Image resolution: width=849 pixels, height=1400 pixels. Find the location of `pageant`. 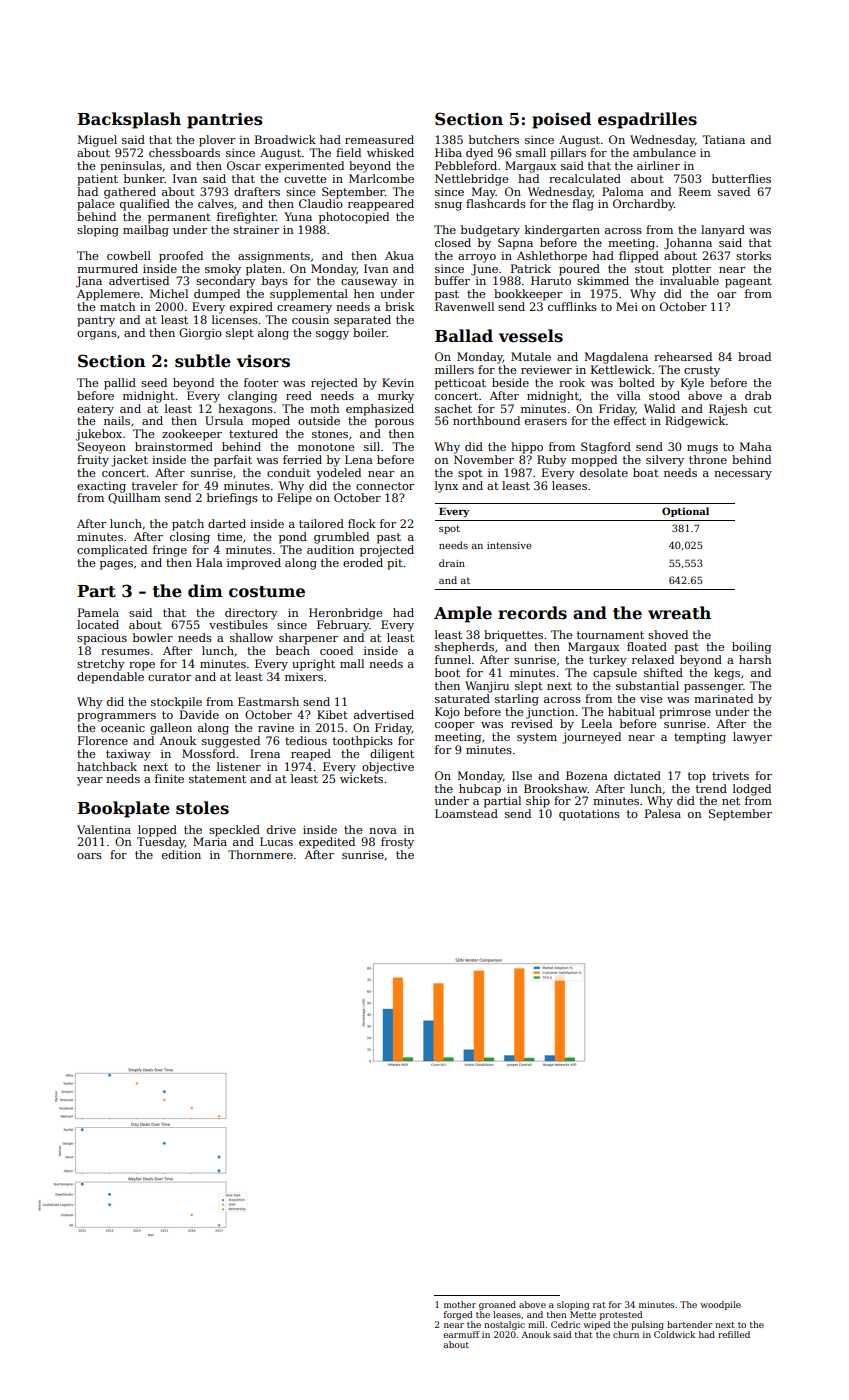

pageant is located at coordinates (748, 282).
